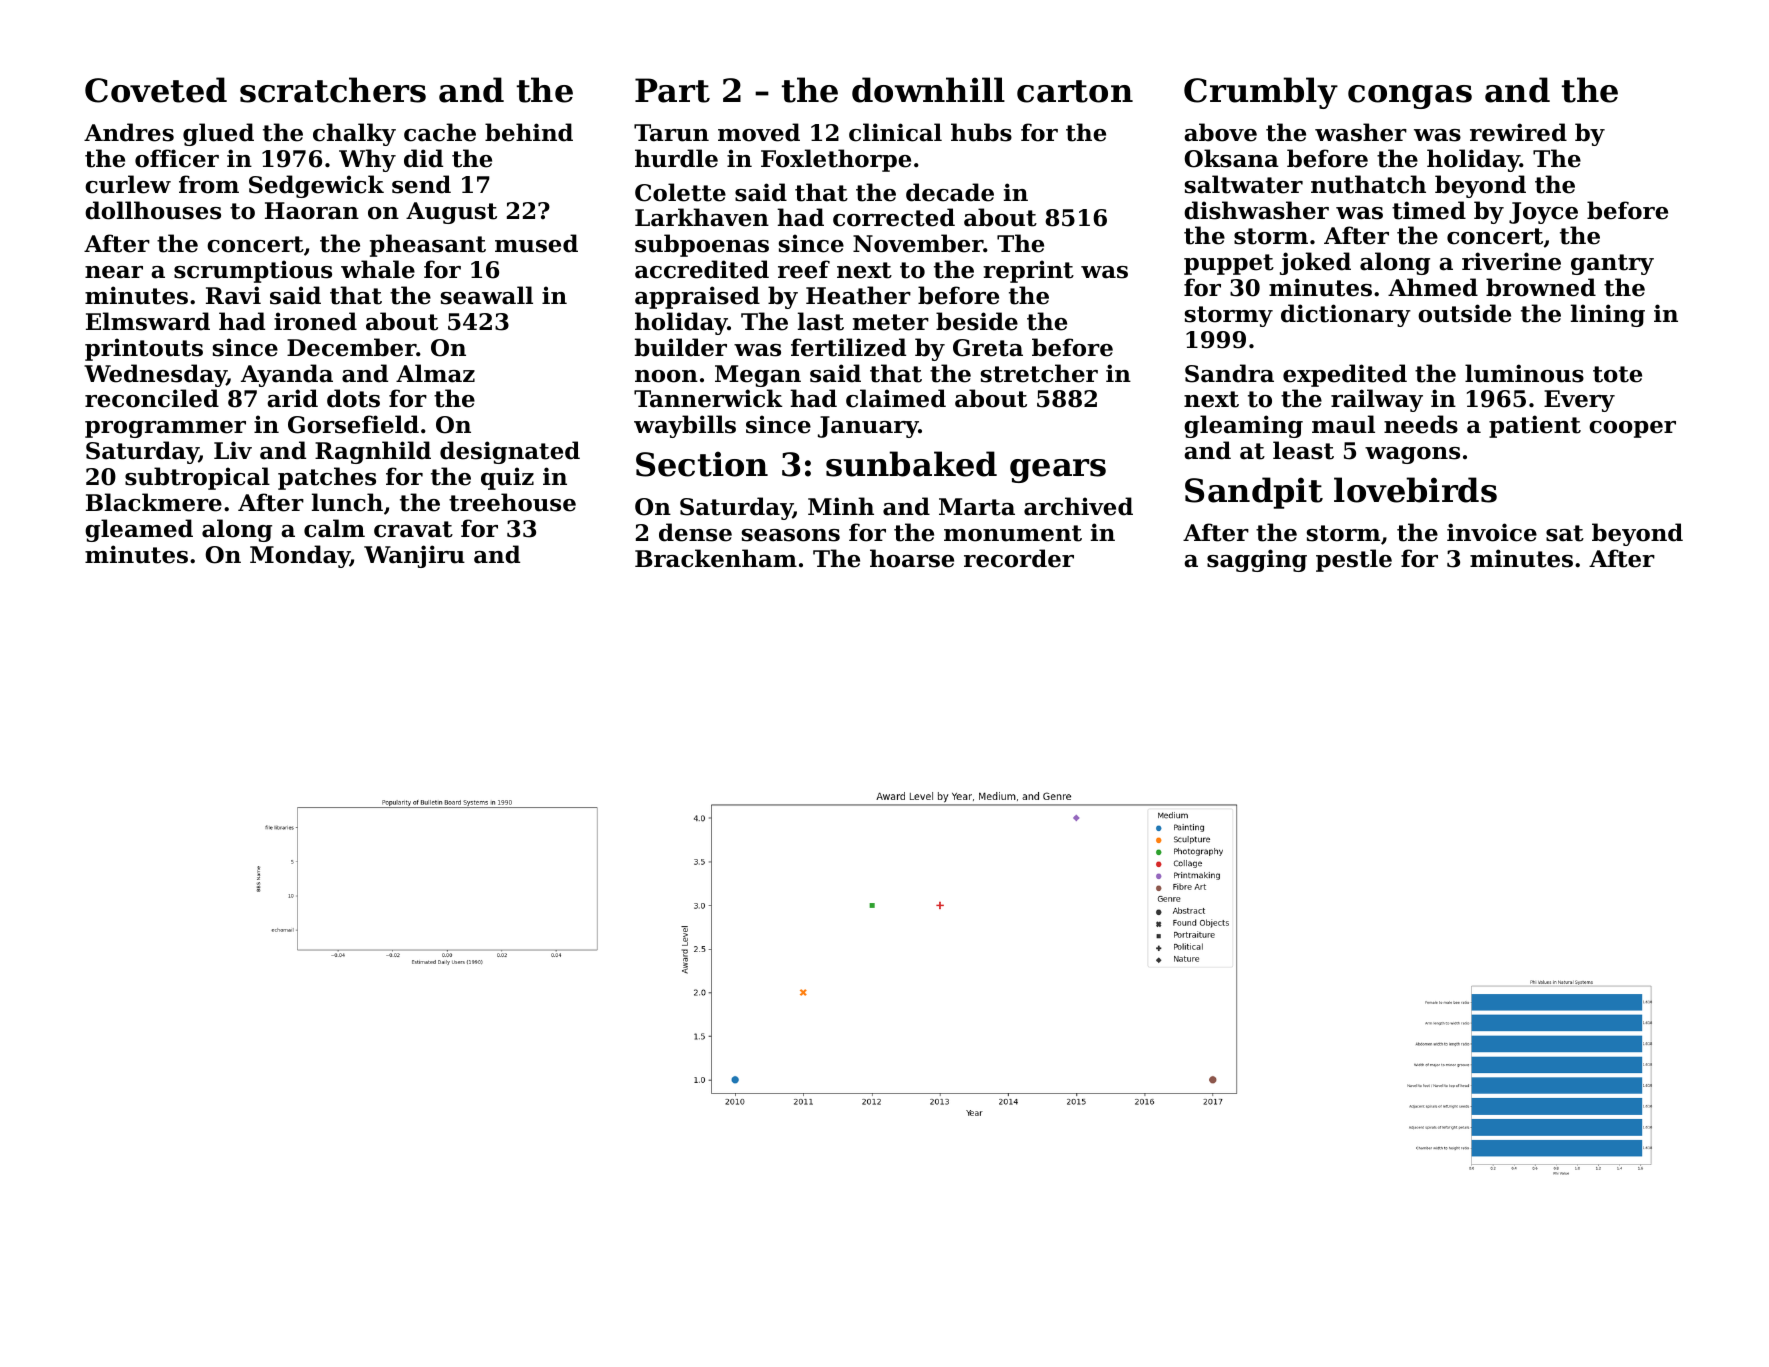 The width and height of the document is (1769, 1367). I want to click on pestle, so click(1354, 560).
